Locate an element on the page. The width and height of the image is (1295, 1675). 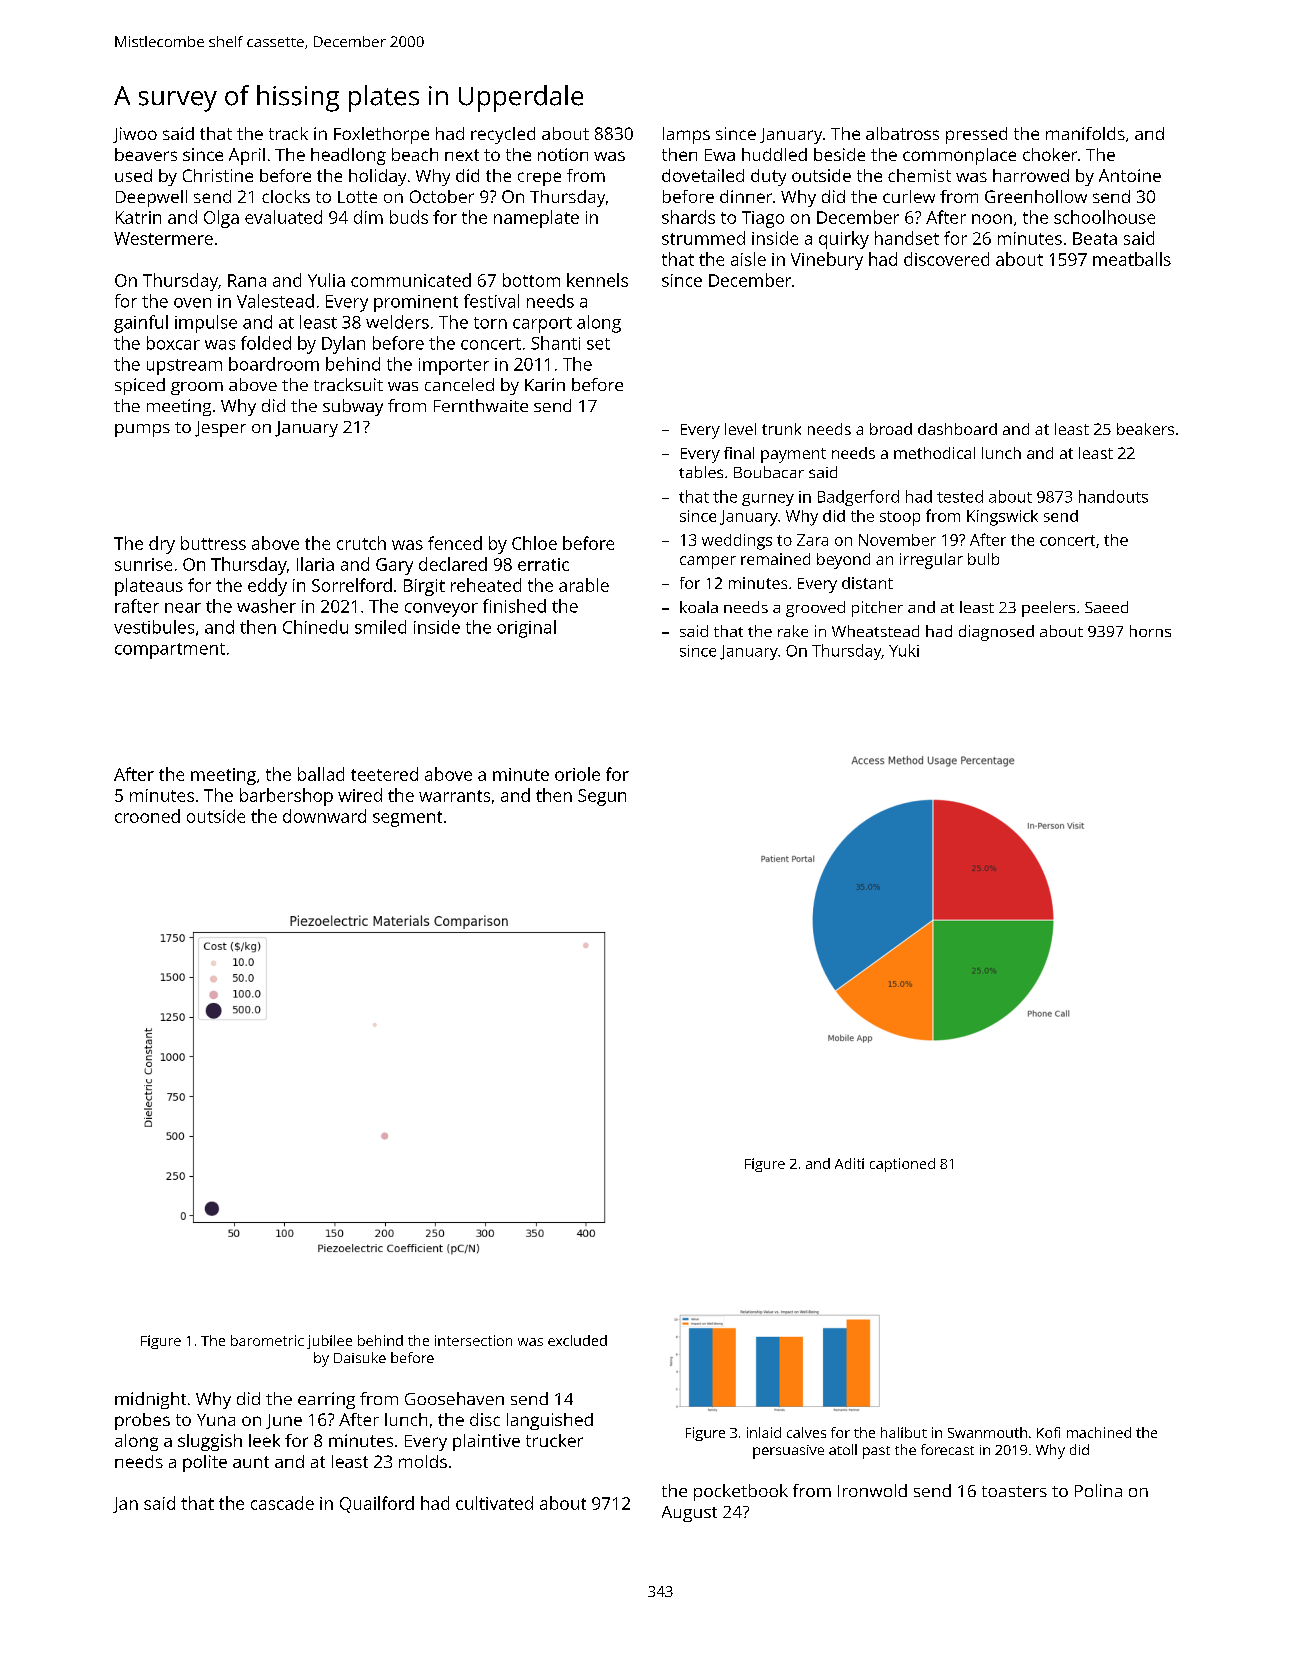
rake is located at coordinates (793, 631).
